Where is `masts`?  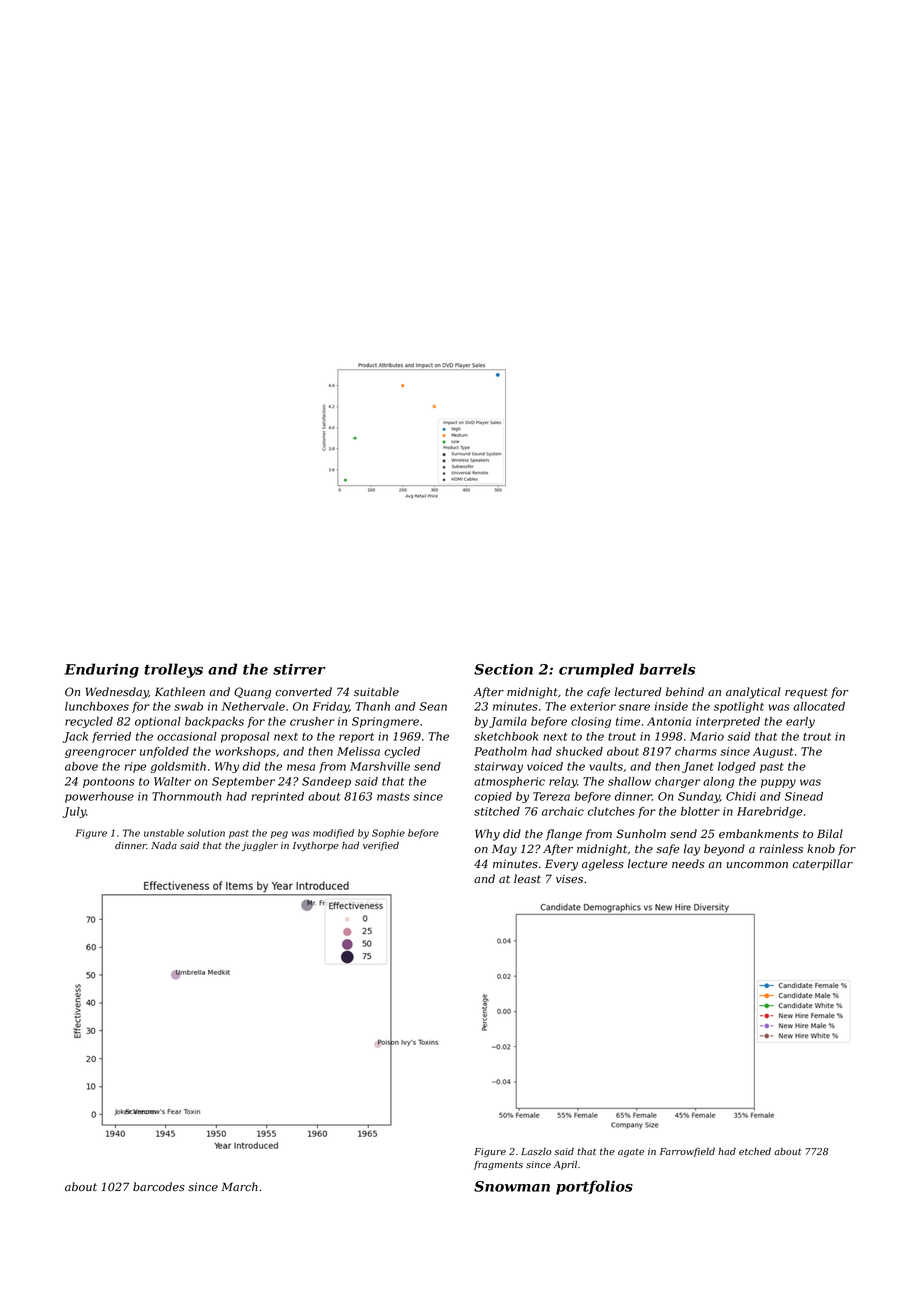 masts is located at coordinates (393, 797).
